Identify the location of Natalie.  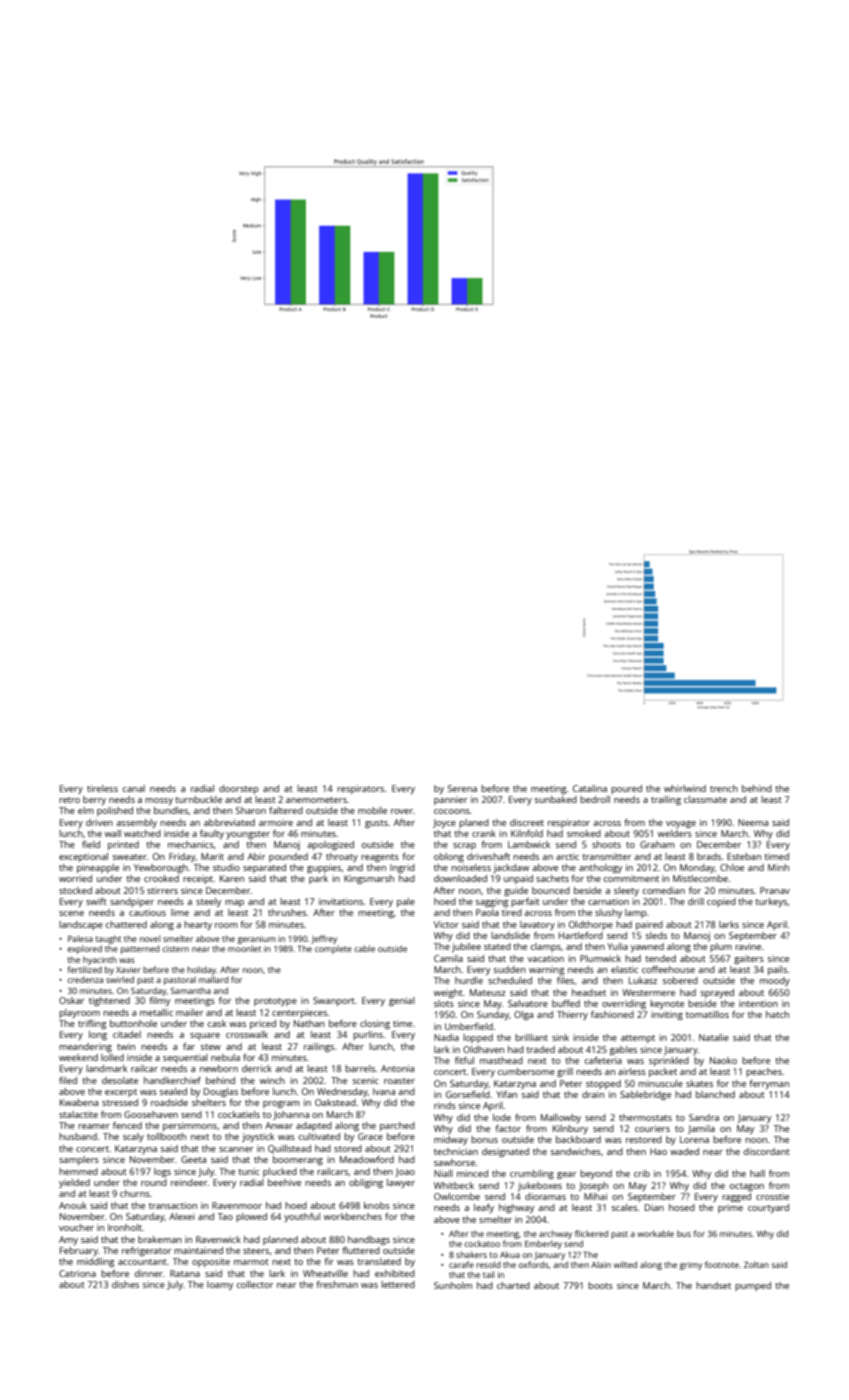
(714, 1037).
